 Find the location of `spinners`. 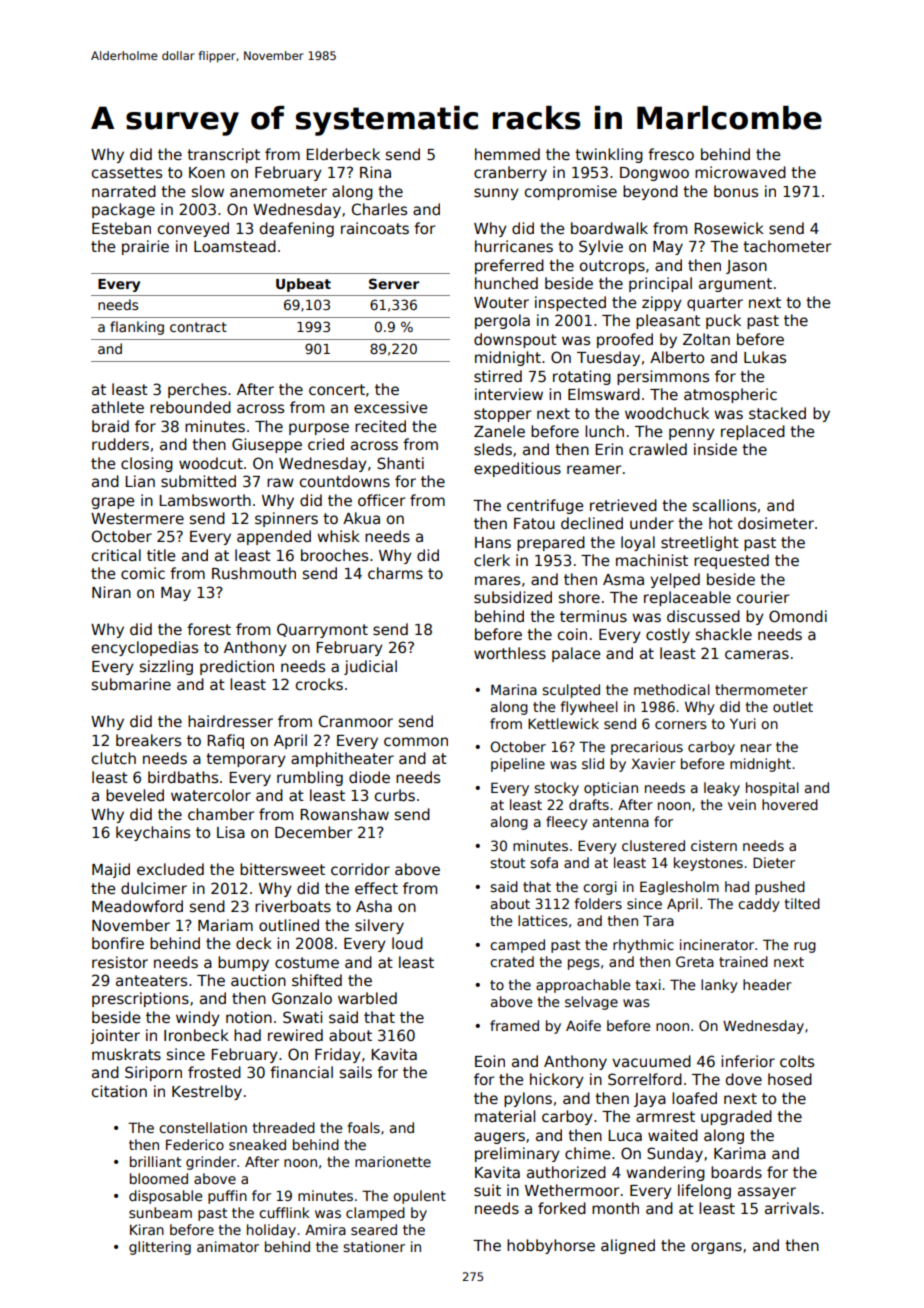

spinners is located at coordinates (286, 519).
